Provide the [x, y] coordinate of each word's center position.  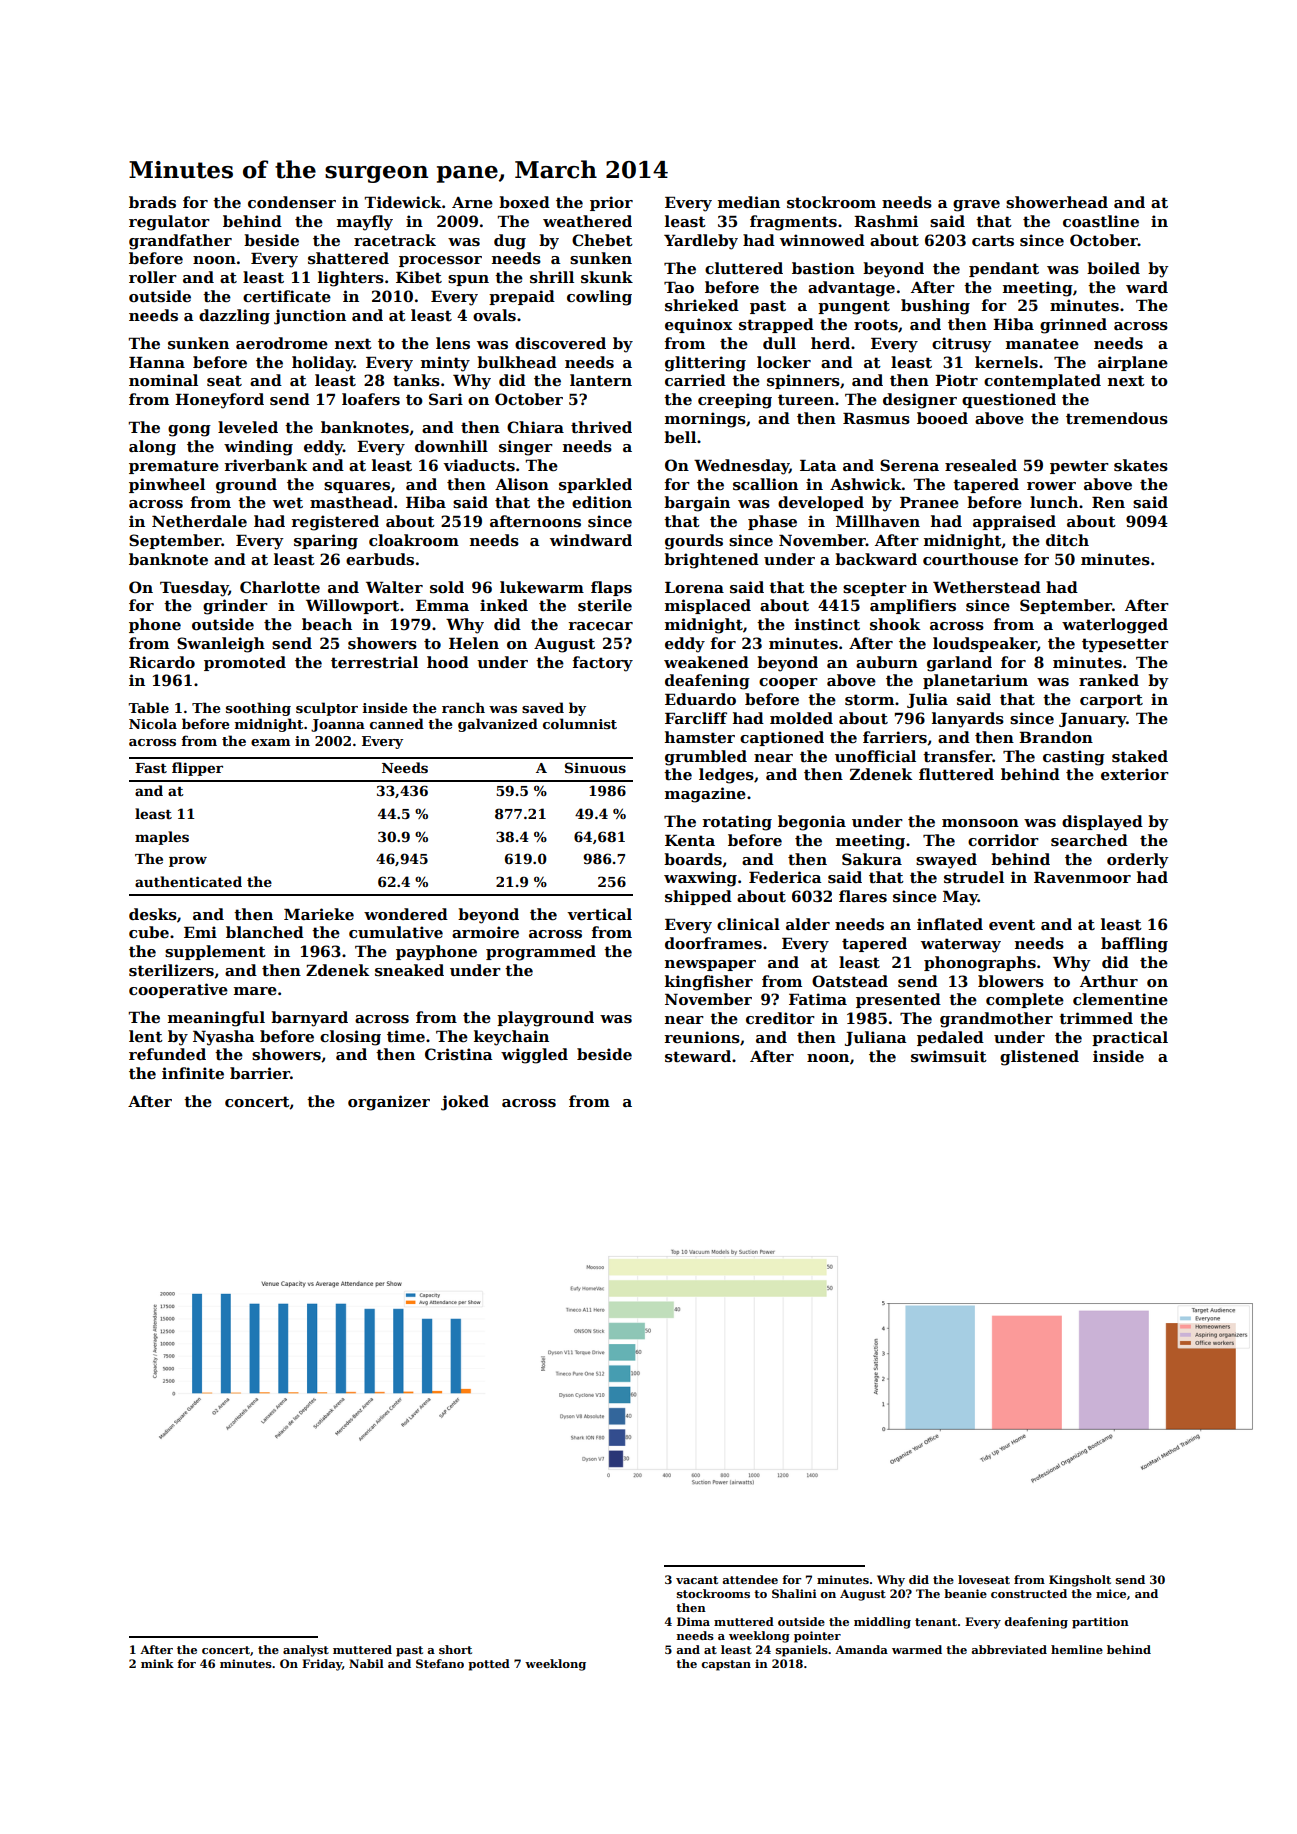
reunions [702, 1037]
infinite [193, 1073]
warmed [917, 1649]
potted [489, 1665]
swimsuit [949, 1056]
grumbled [706, 758]
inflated [950, 924]
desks [153, 914]
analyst [306, 1651]
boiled [1113, 268]
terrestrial [374, 662]
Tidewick [403, 202]
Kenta [690, 840]
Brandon [1056, 737]
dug [510, 242]
